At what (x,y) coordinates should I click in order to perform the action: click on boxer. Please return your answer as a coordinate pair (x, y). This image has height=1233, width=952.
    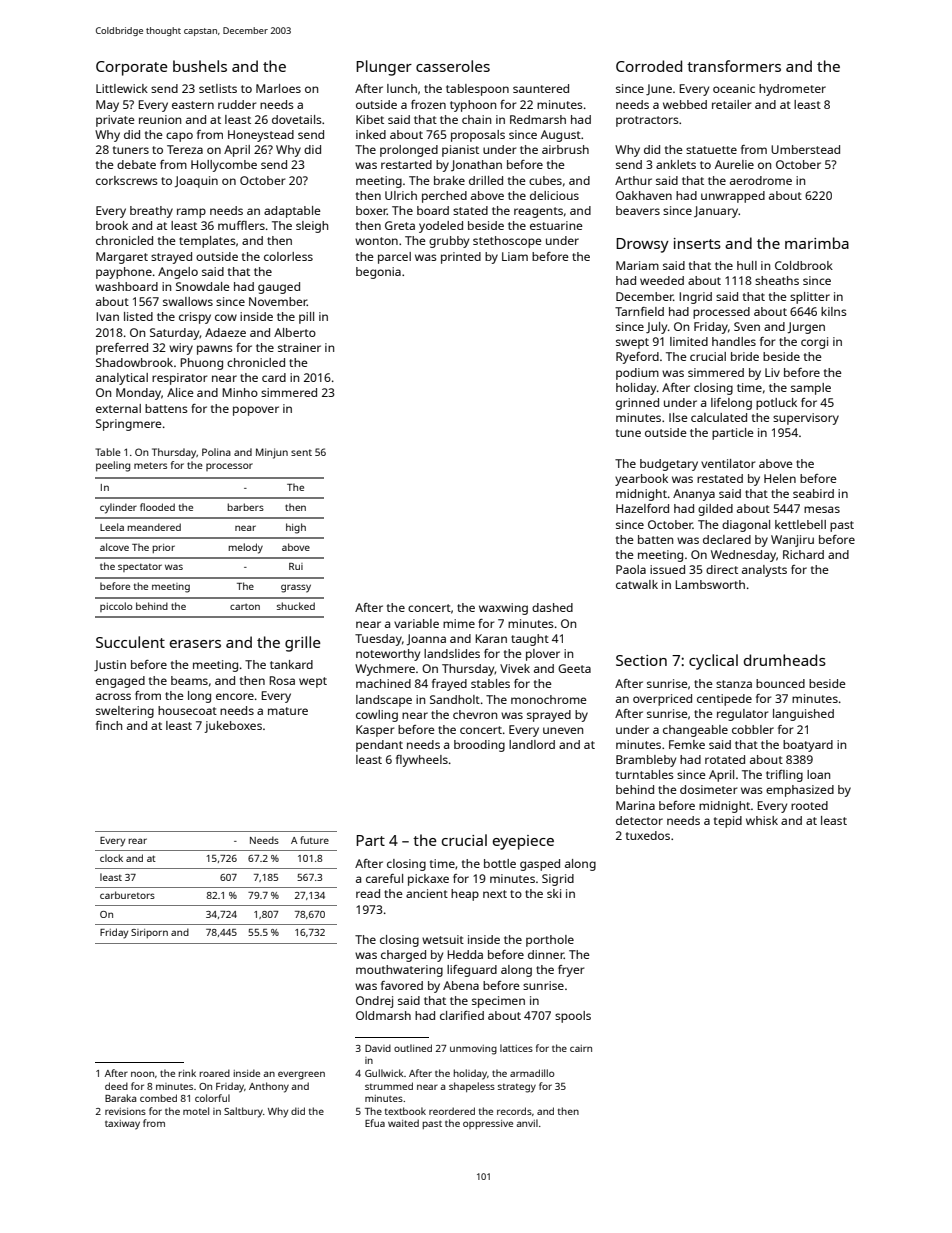
    Looking at the image, I should click on (371, 210).
